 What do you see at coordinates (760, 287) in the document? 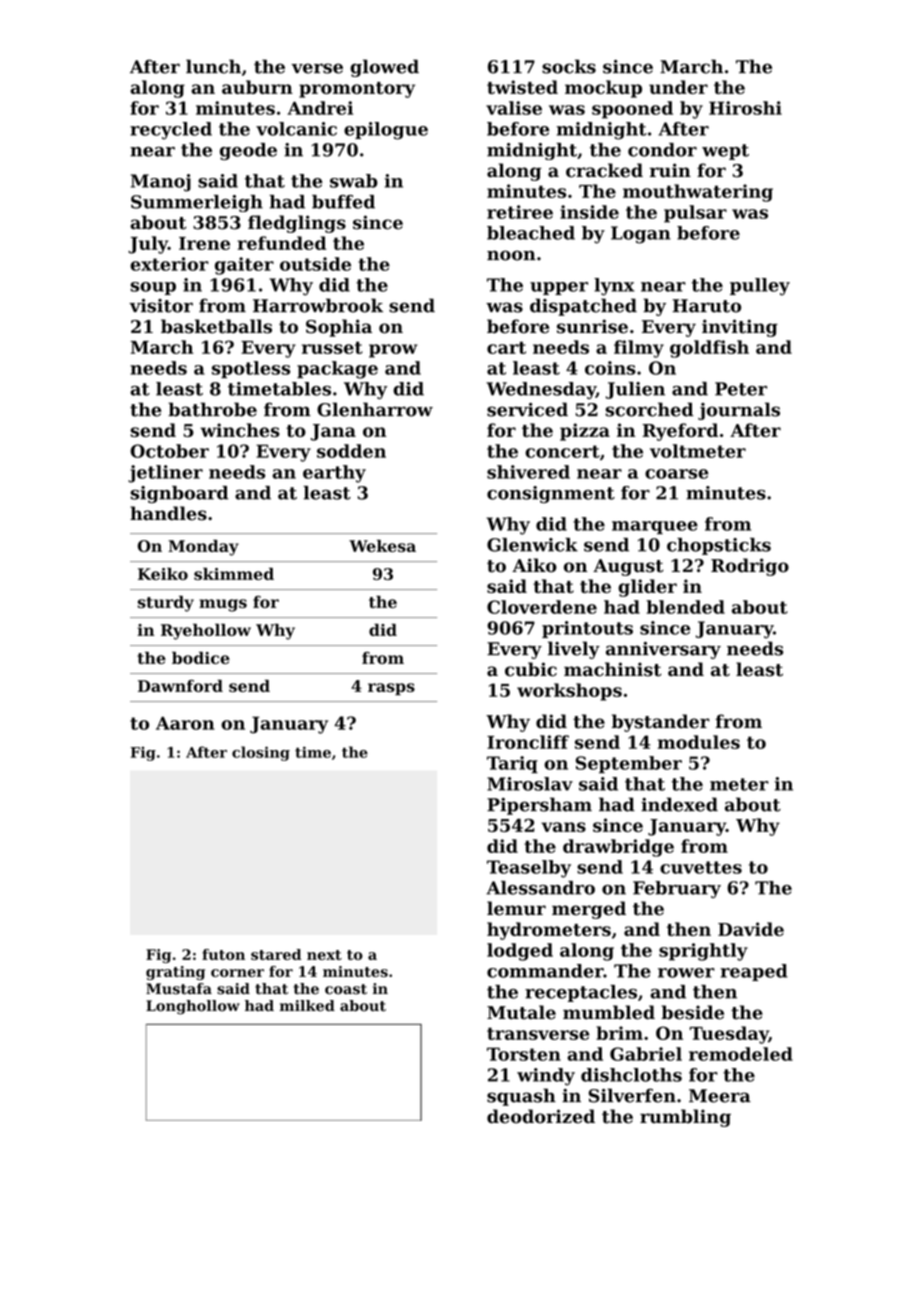
I see `pulley` at bounding box center [760, 287].
